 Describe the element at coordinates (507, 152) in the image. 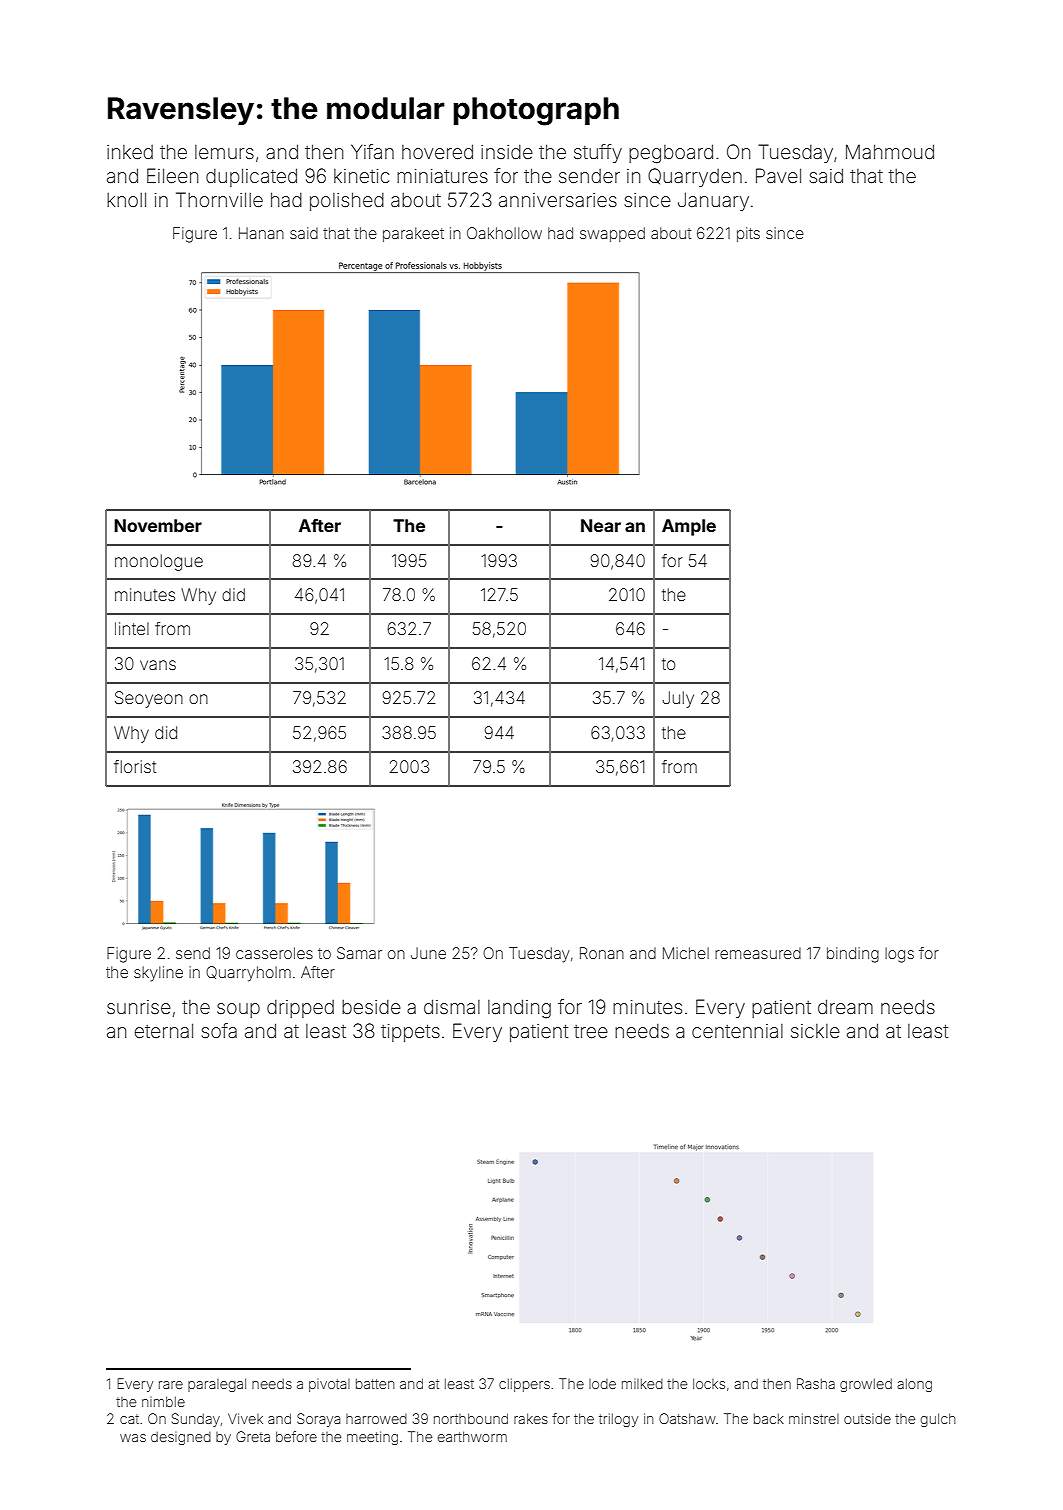

I see `inside` at that location.
